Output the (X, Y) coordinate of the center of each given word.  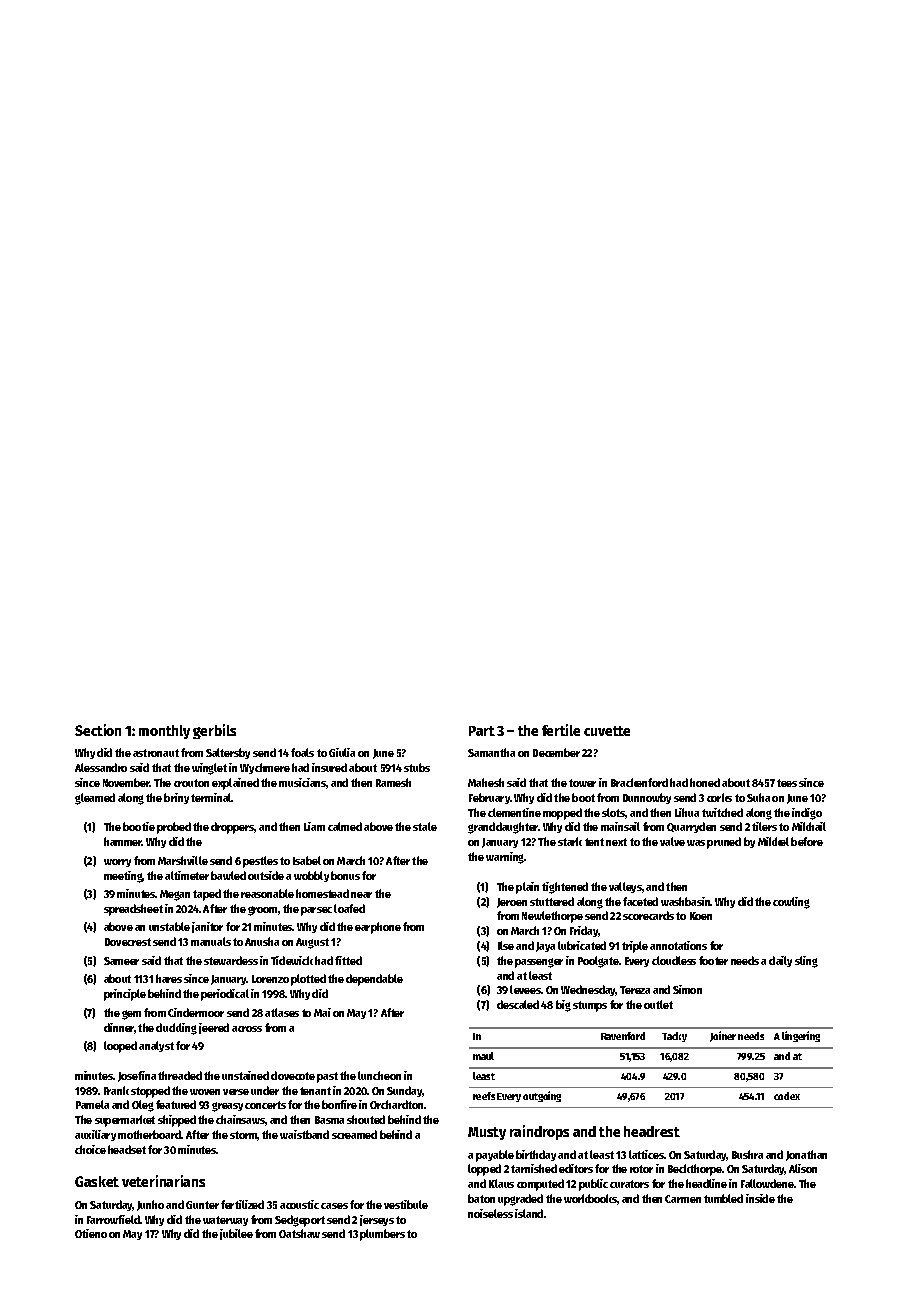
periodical (225, 995)
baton (481, 1198)
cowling (791, 903)
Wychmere (265, 768)
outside (266, 875)
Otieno (91, 1233)
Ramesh (393, 782)
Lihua (687, 812)
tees (787, 783)
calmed (345, 826)
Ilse (506, 945)
